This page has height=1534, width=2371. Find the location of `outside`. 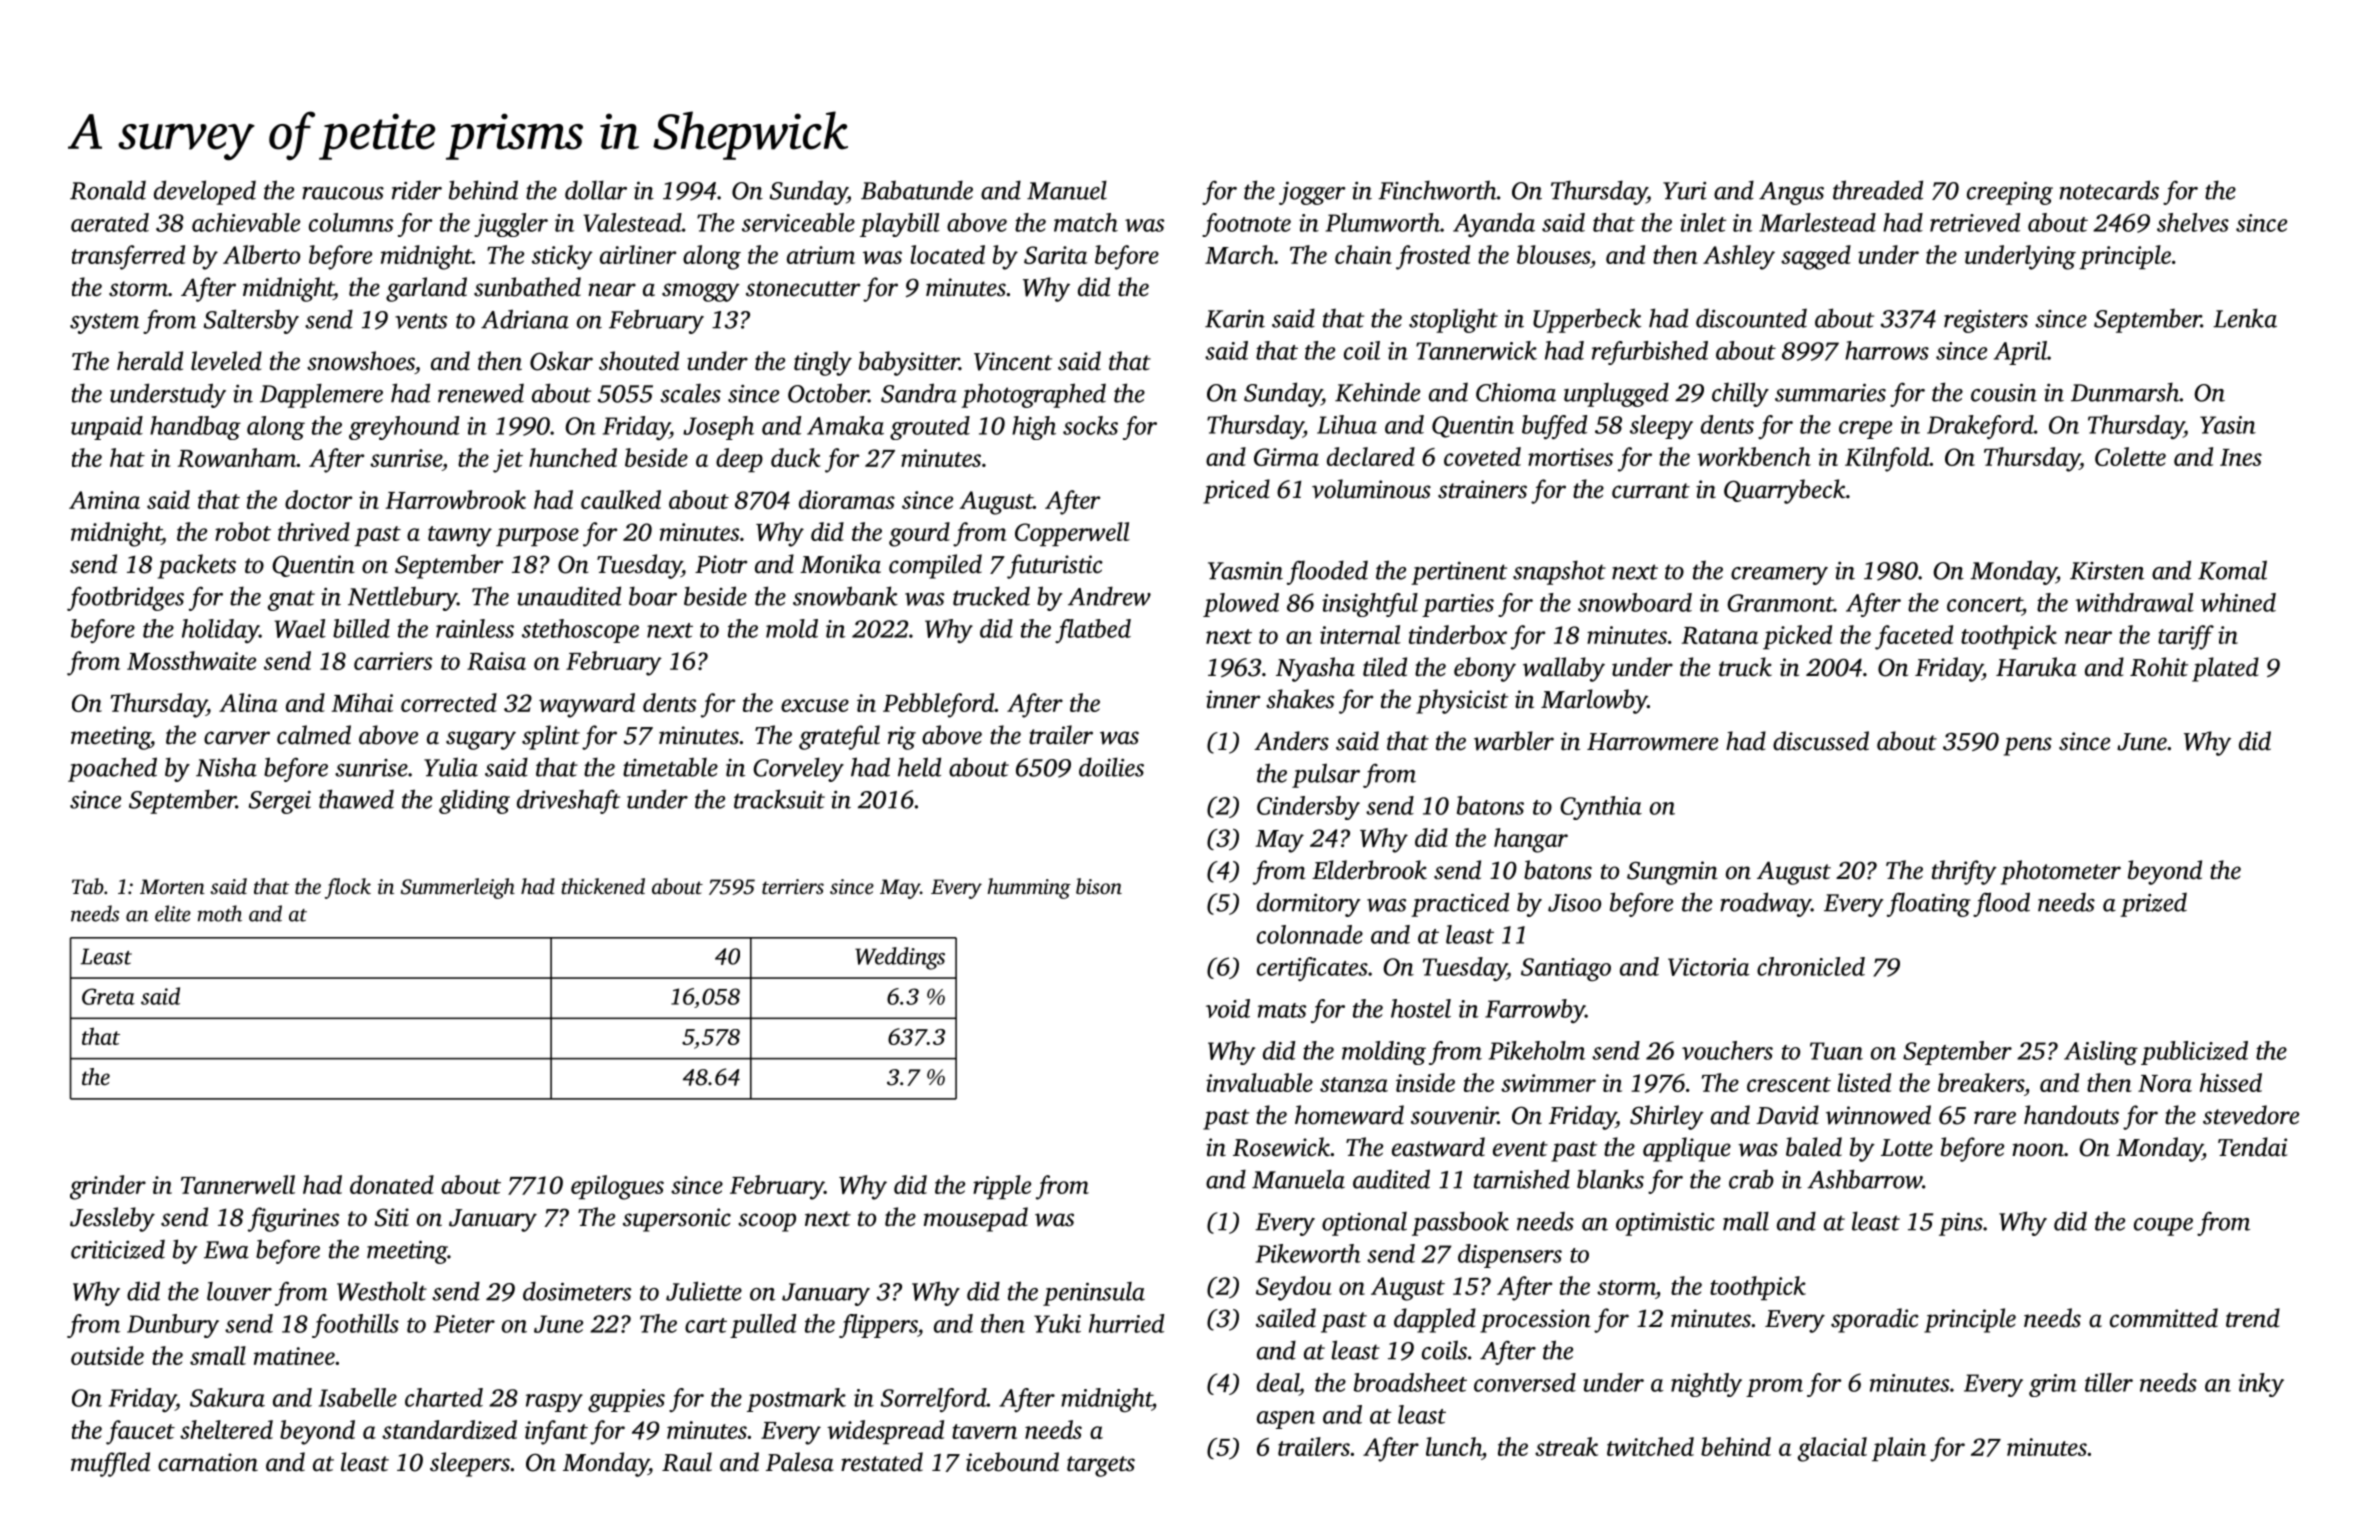

outside is located at coordinates (107, 1355).
